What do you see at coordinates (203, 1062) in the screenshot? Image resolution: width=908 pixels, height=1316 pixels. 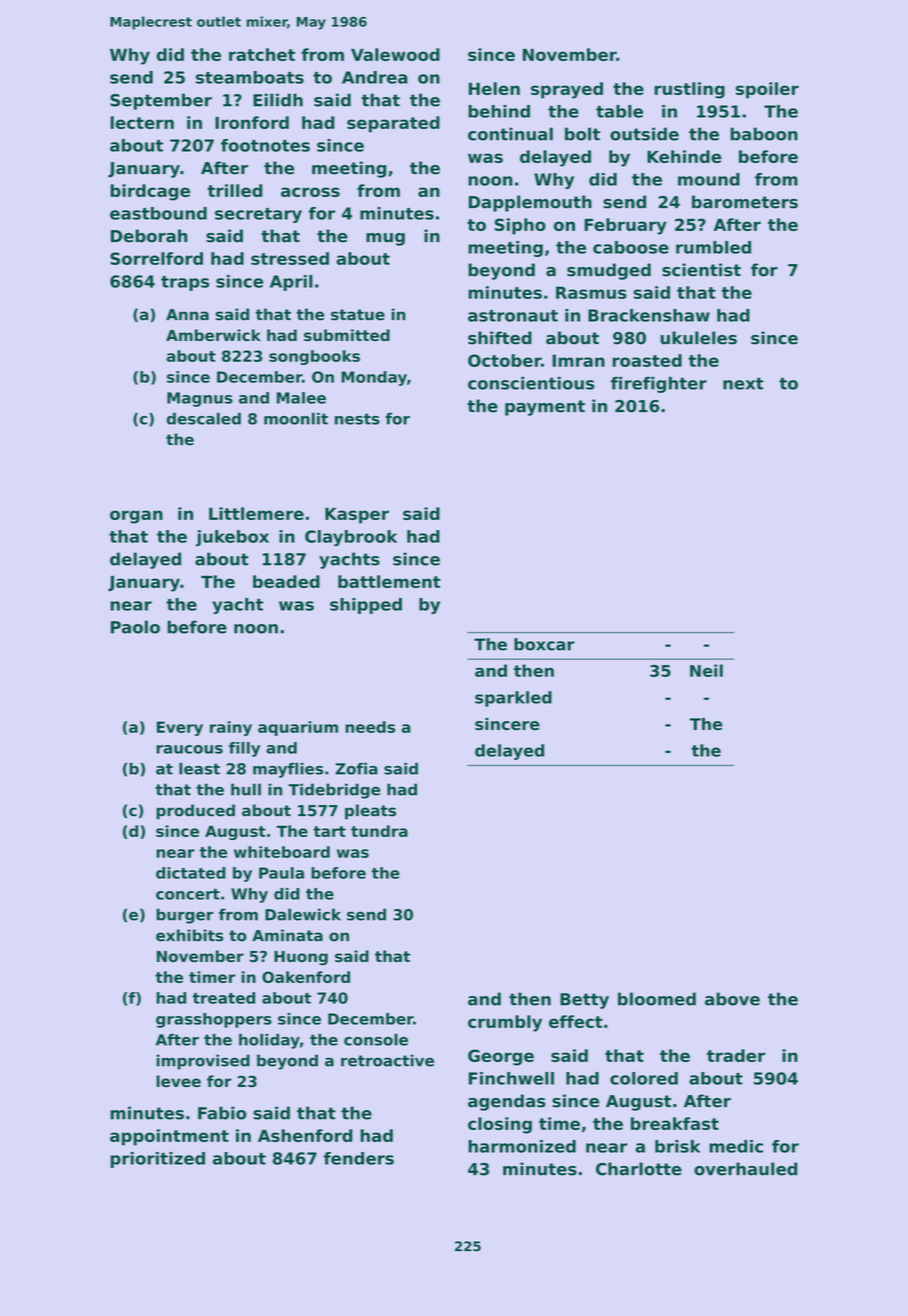 I see `improvised` at bounding box center [203, 1062].
